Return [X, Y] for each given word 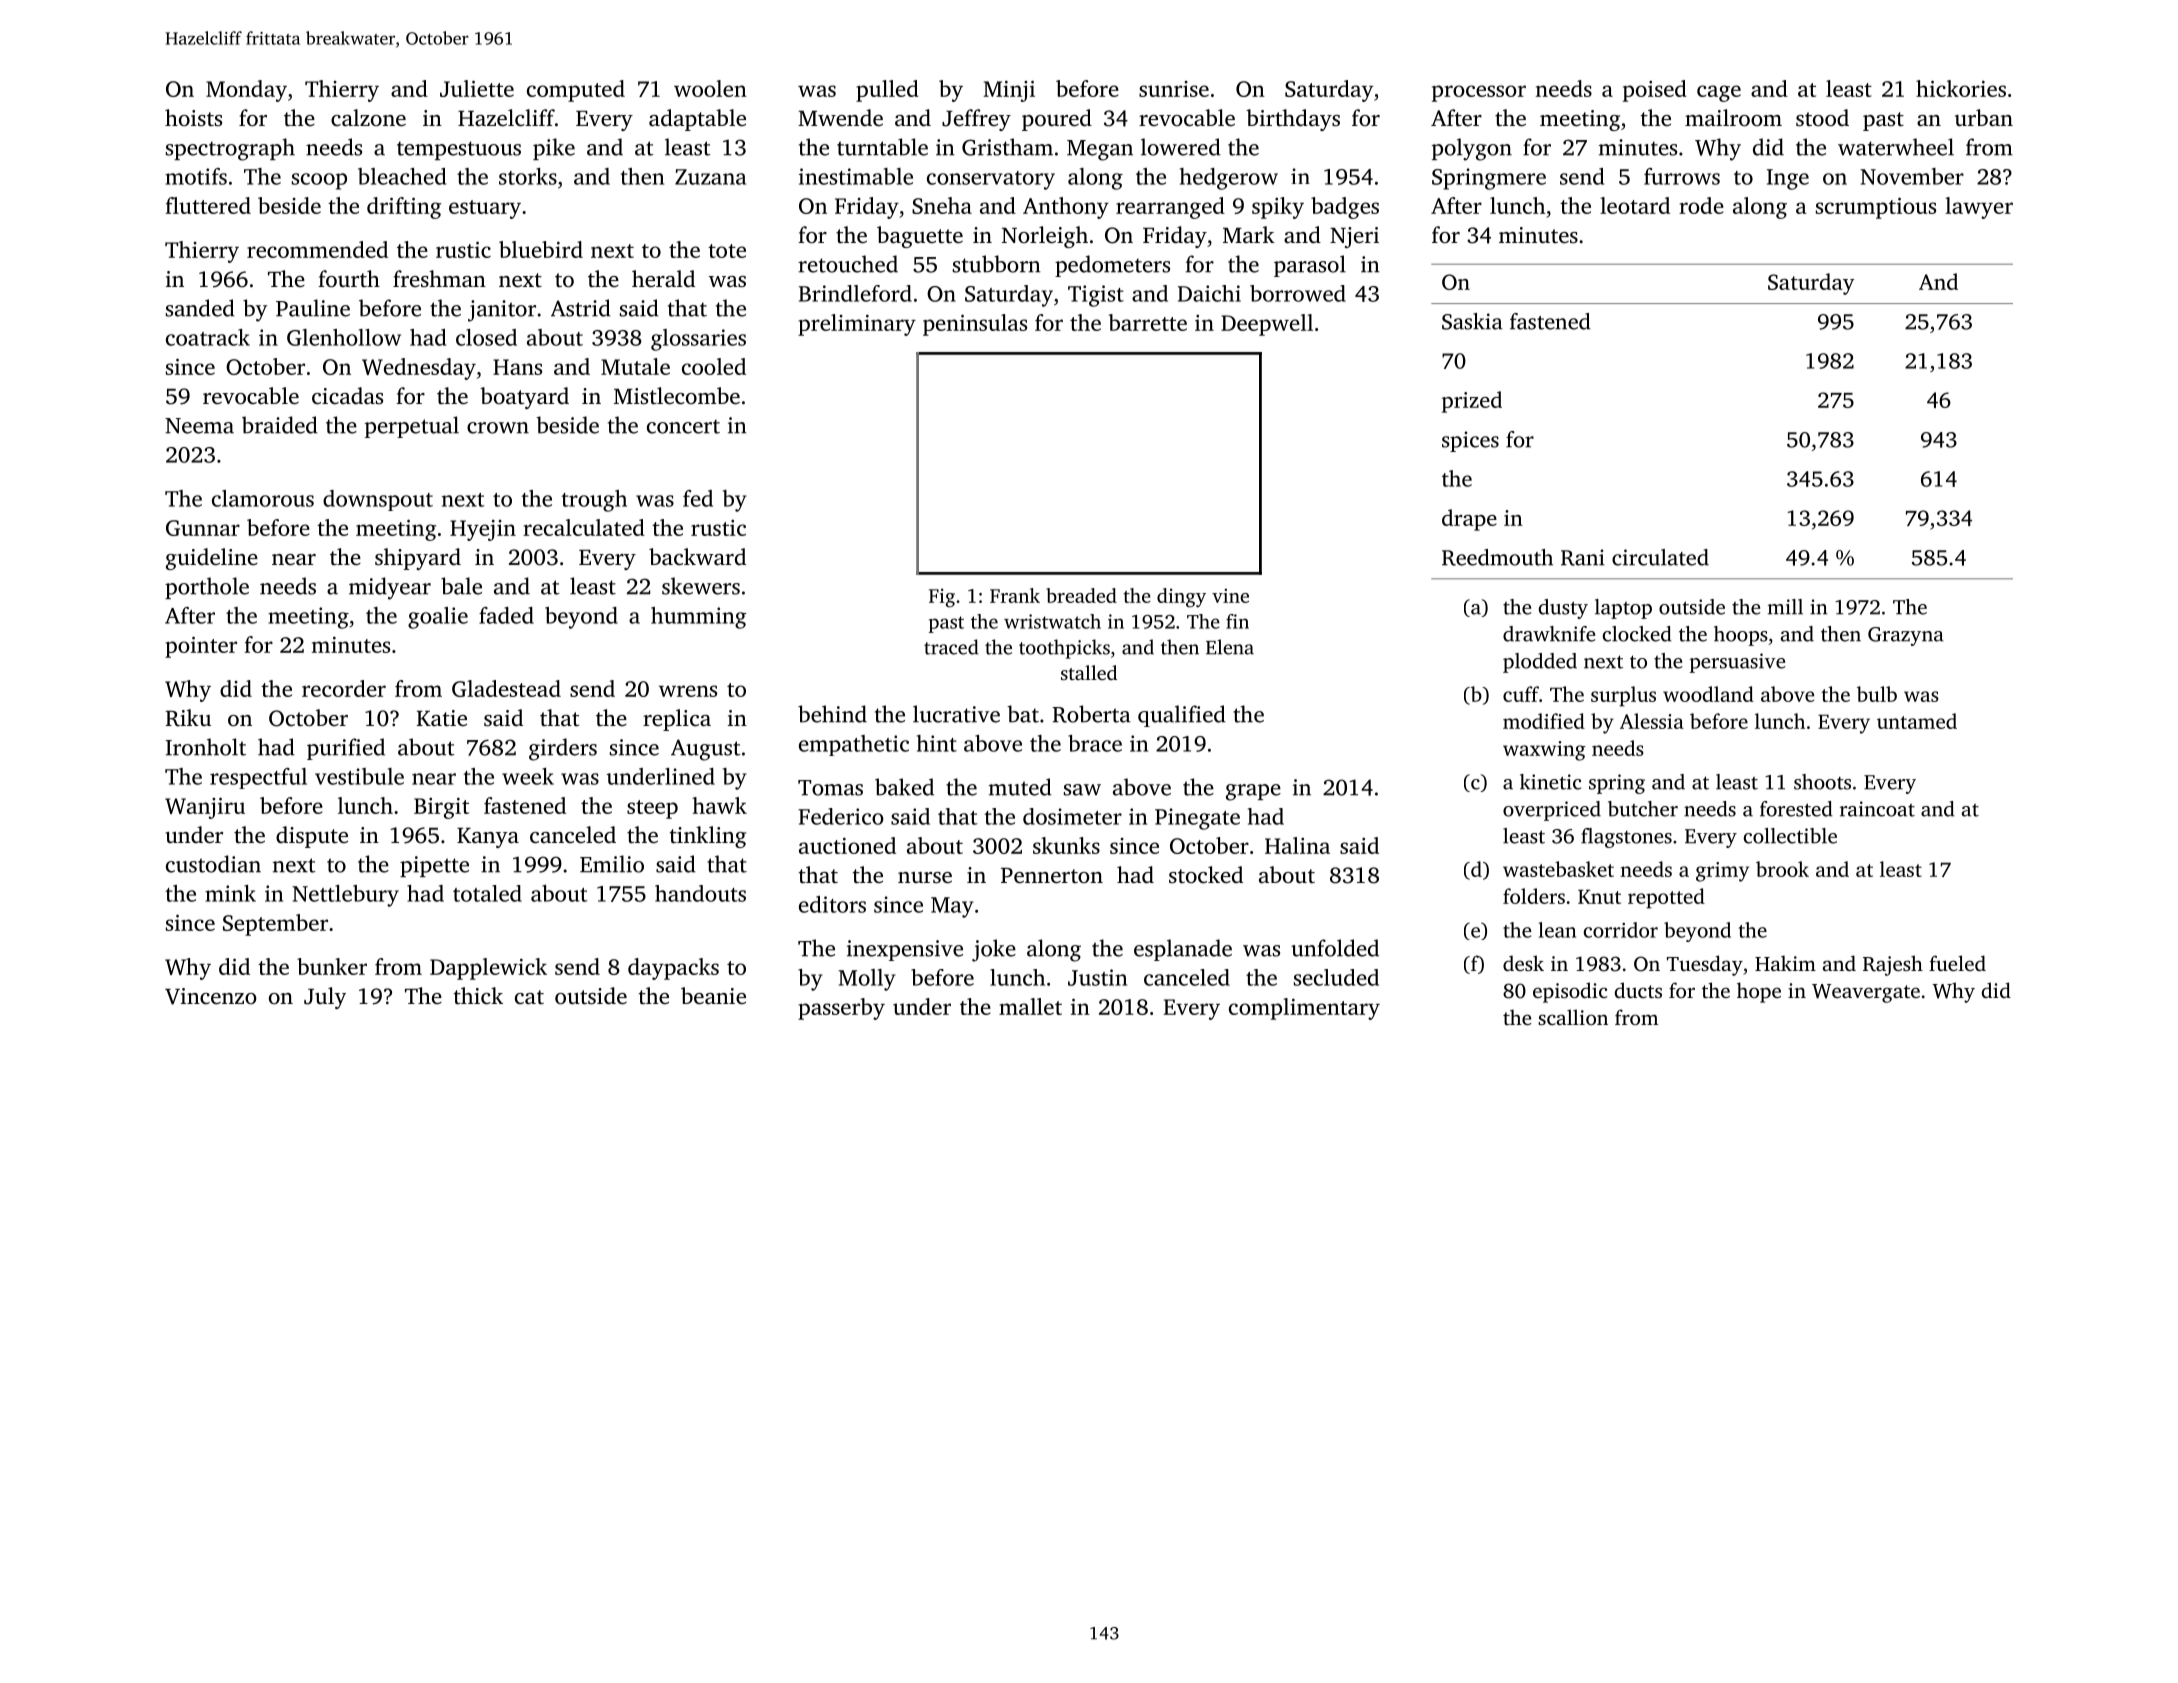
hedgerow [1229, 179]
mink [230, 893]
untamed [1917, 721]
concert [683, 426]
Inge [1788, 179]
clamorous [263, 498]
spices [1470, 441]
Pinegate [1197, 819]
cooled [714, 366]
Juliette [477, 88]
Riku [188, 718]
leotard [1635, 205]
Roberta [1091, 714]
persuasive [1738, 663]
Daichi [1209, 293]
